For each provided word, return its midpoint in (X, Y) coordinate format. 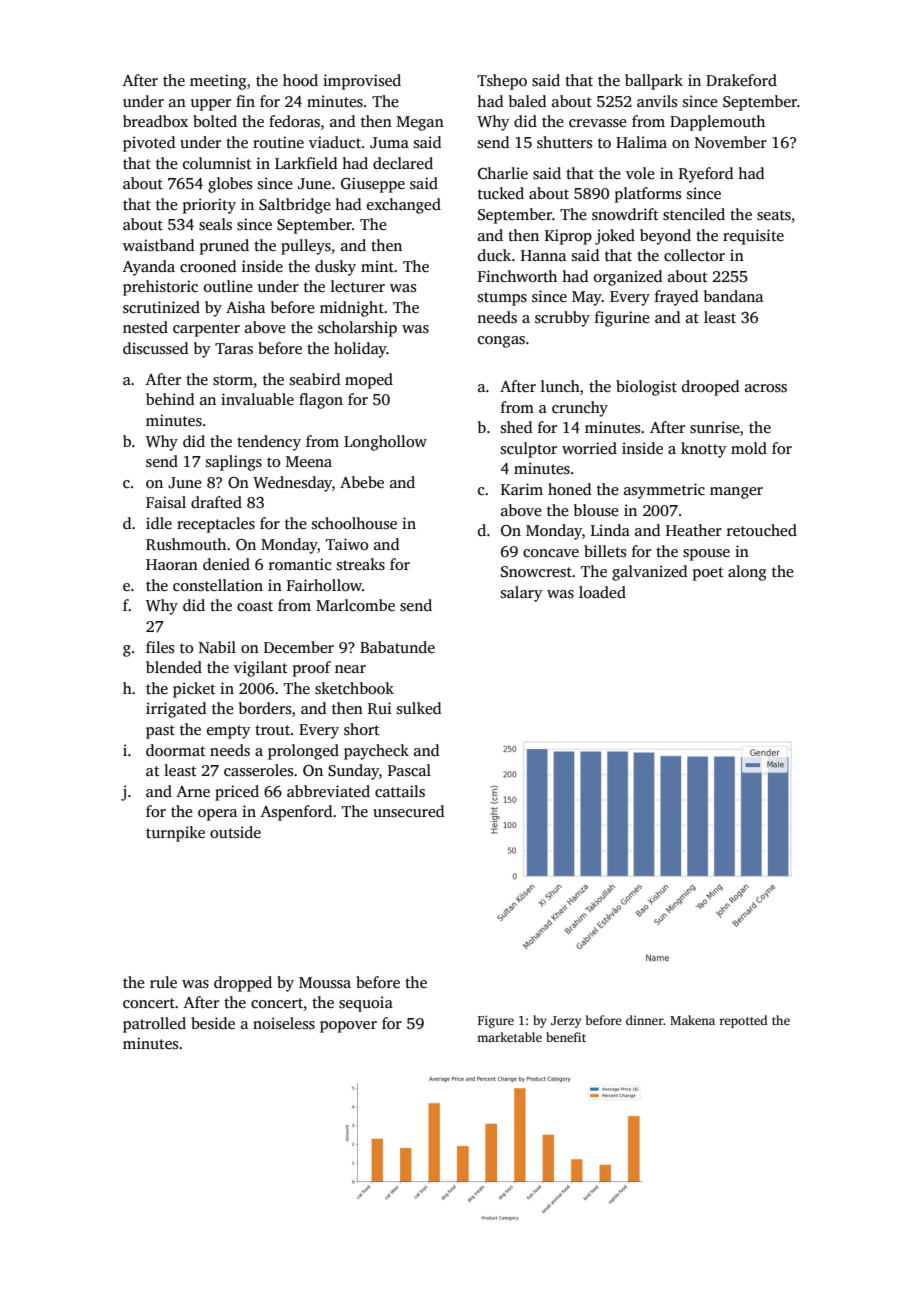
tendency (269, 443)
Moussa (325, 983)
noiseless (284, 1023)
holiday (360, 350)
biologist (646, 388)
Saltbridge (295, 206)
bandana (733, 296)
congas (501, 342)
